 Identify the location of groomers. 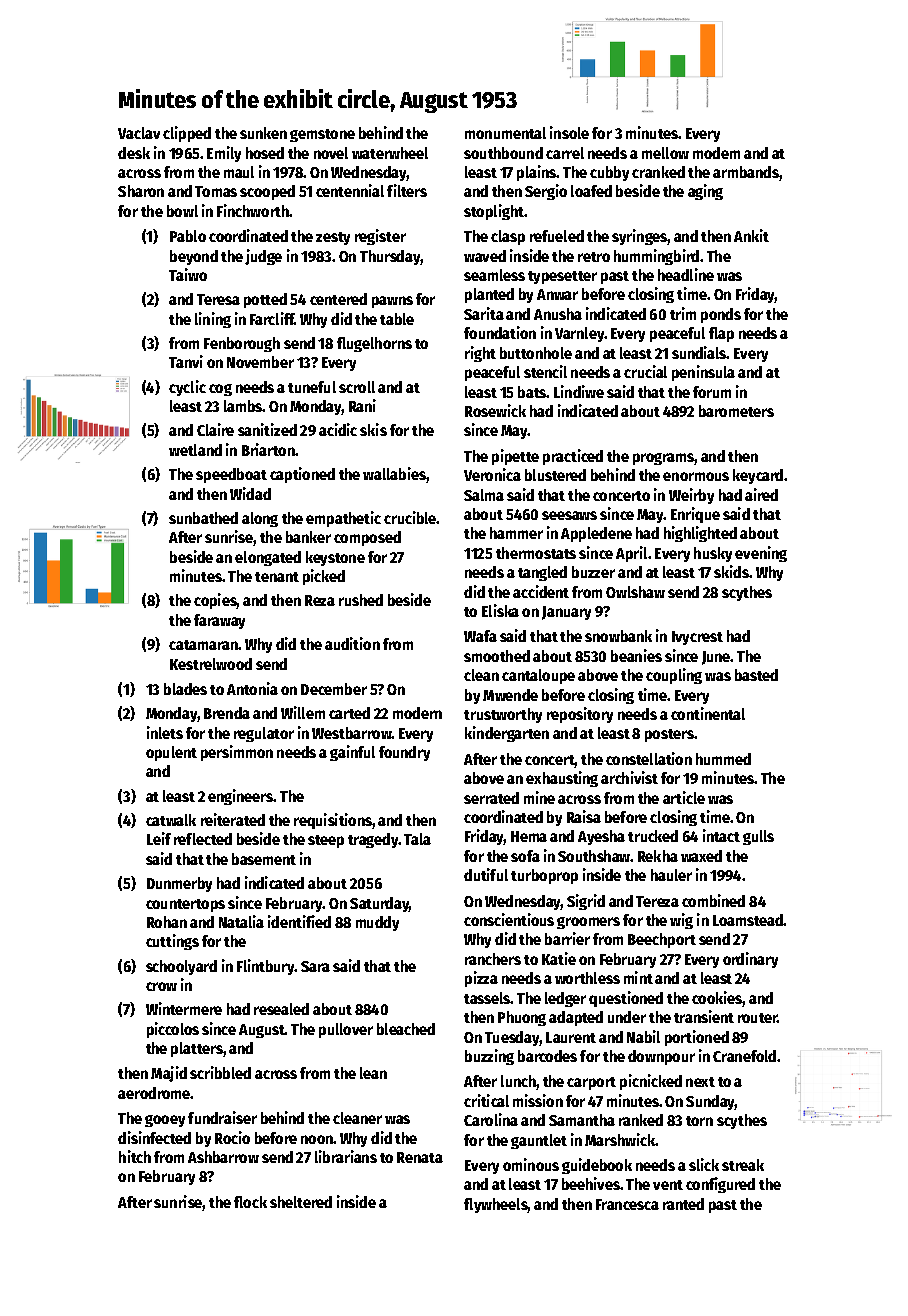
(588, 923).
